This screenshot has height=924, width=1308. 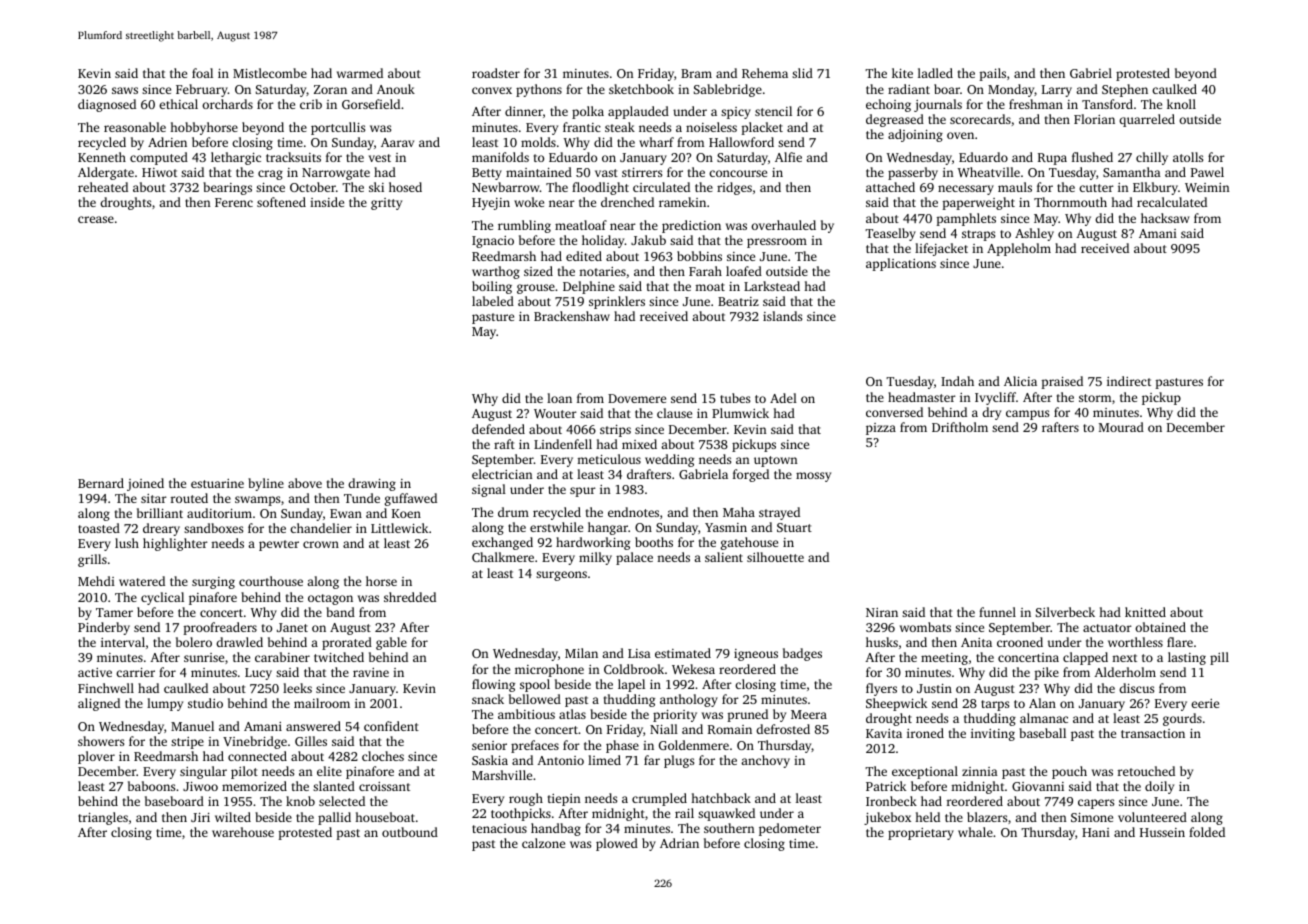 What do you see at coordinates (101, 483) in the screenshot?
I see `Bernard` at bounding box center [101, 483].
